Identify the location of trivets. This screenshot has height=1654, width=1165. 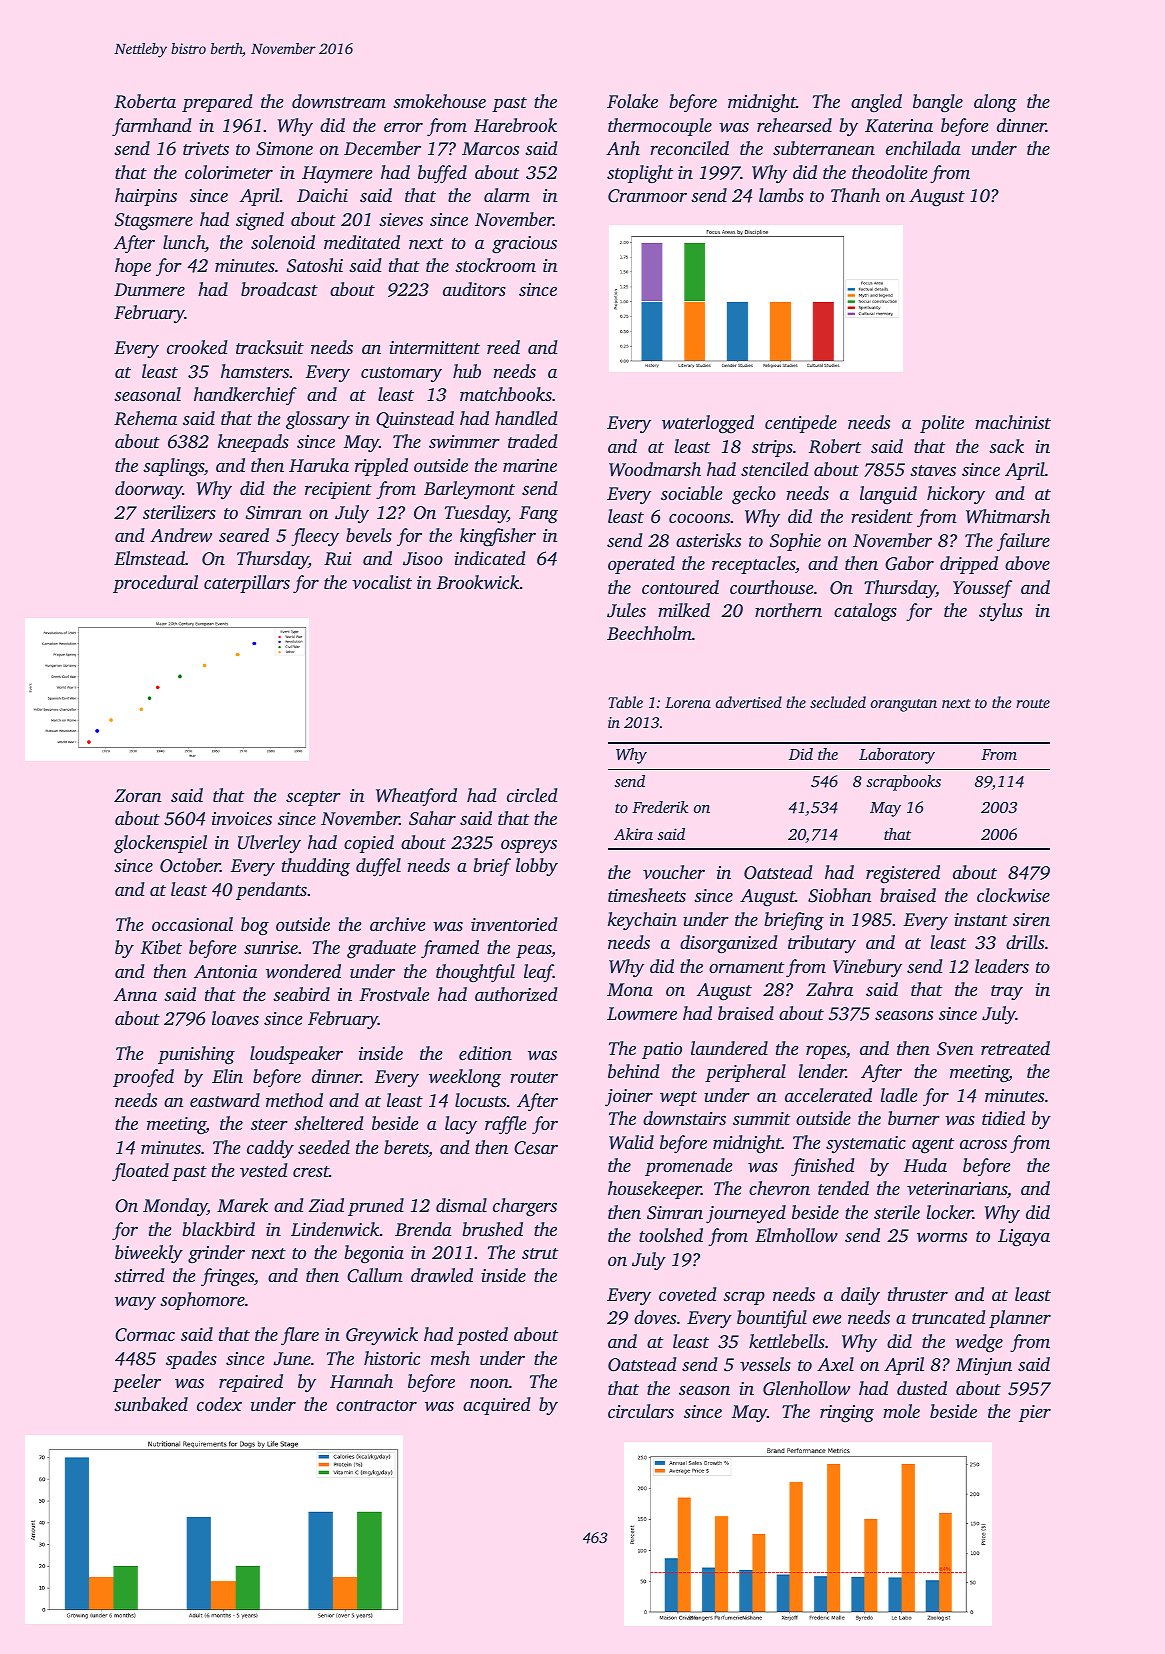
(206, 148).
